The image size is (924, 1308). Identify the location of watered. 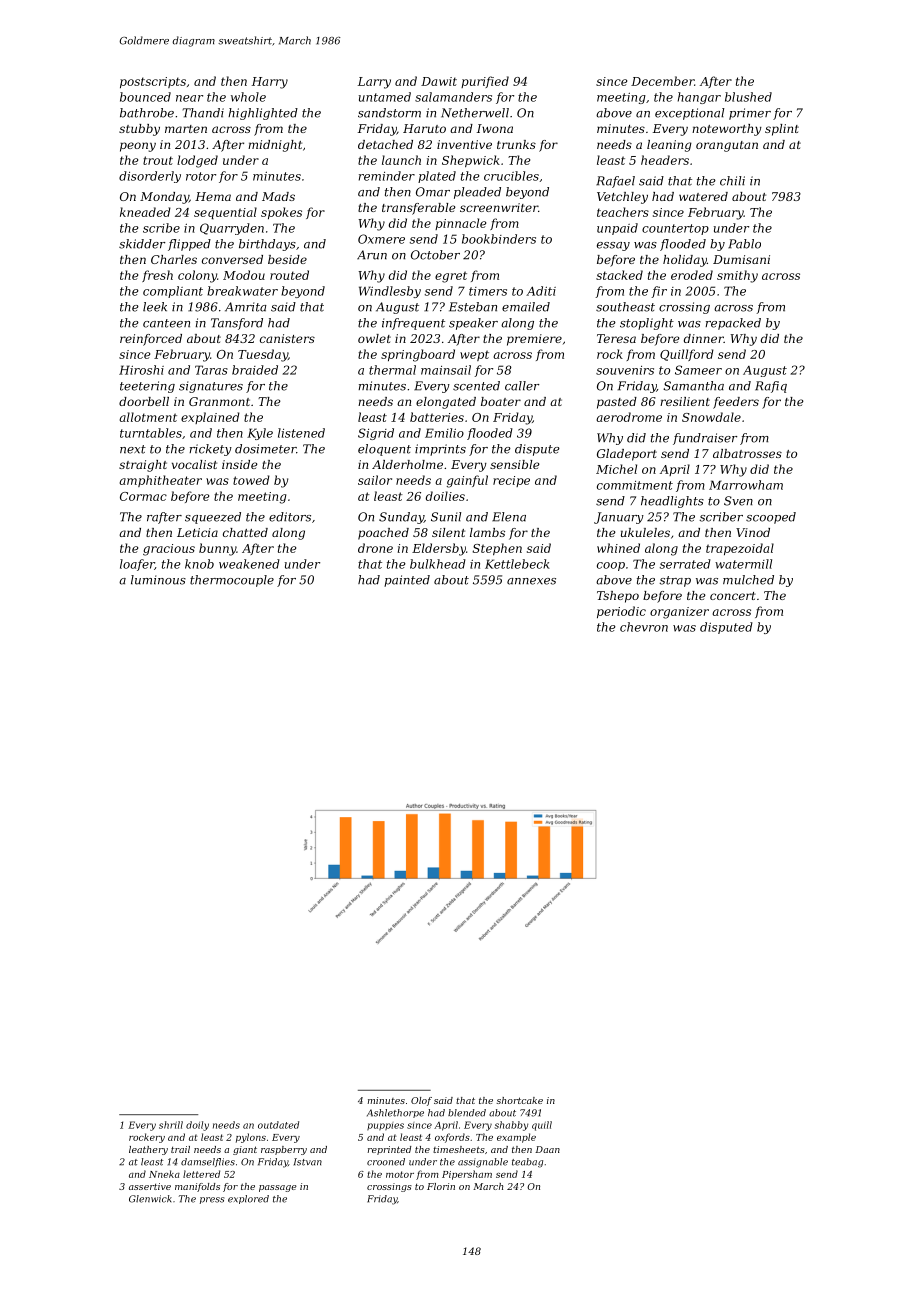
(703, 196).
